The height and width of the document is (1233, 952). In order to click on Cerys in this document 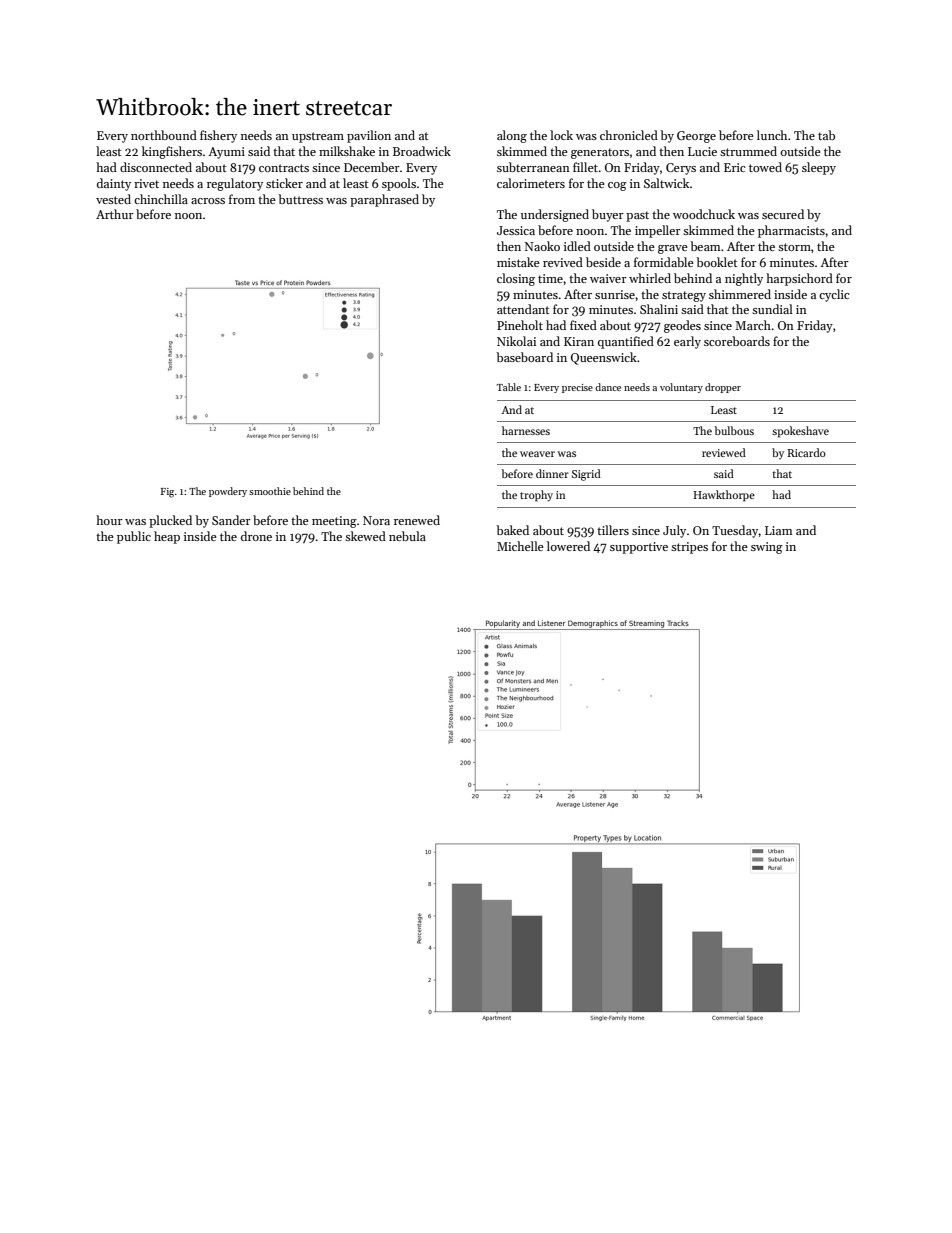, I will do `click(681, 169)`.
